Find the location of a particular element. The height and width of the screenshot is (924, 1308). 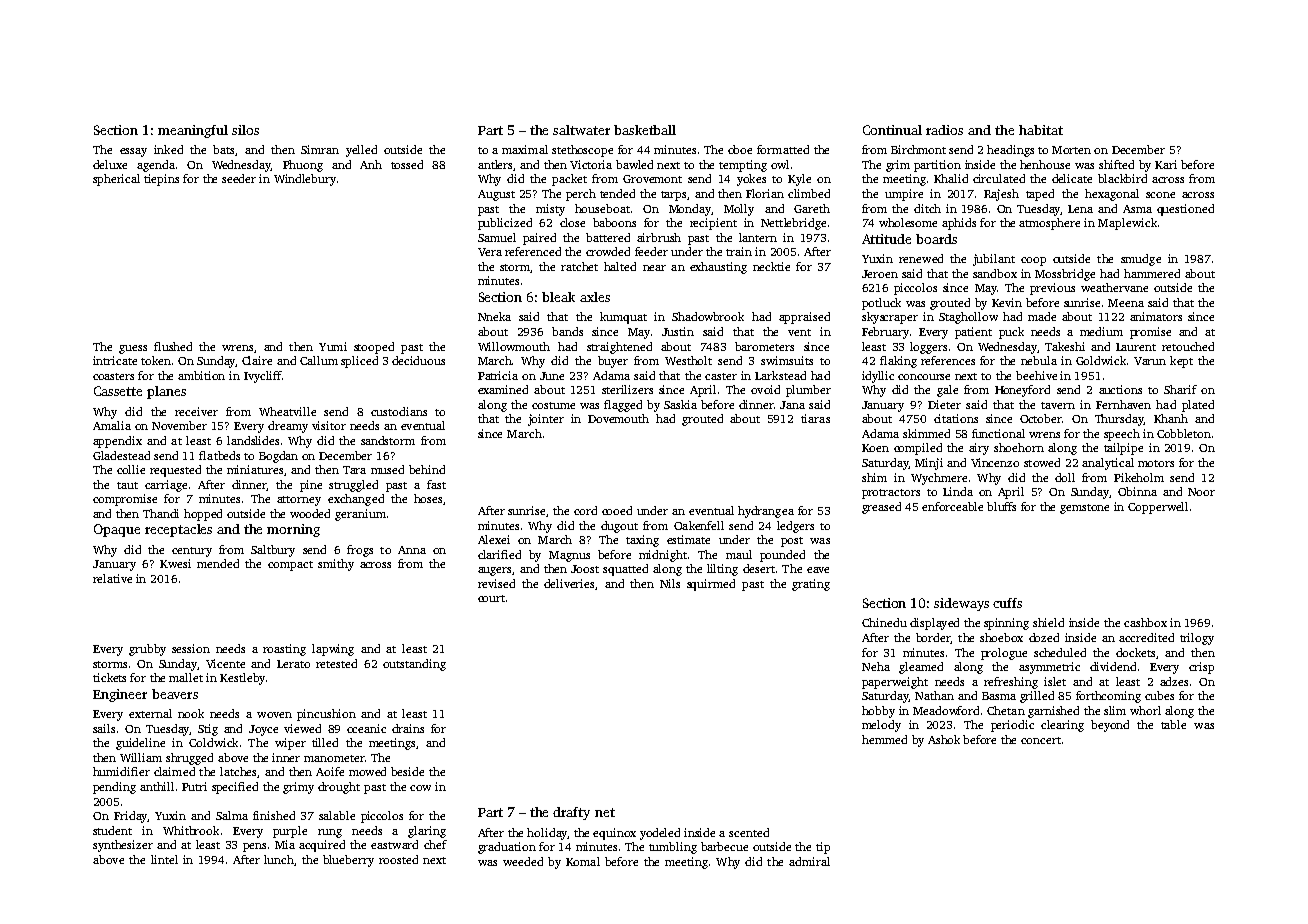

Continual is located at coordinates (892, 130).
